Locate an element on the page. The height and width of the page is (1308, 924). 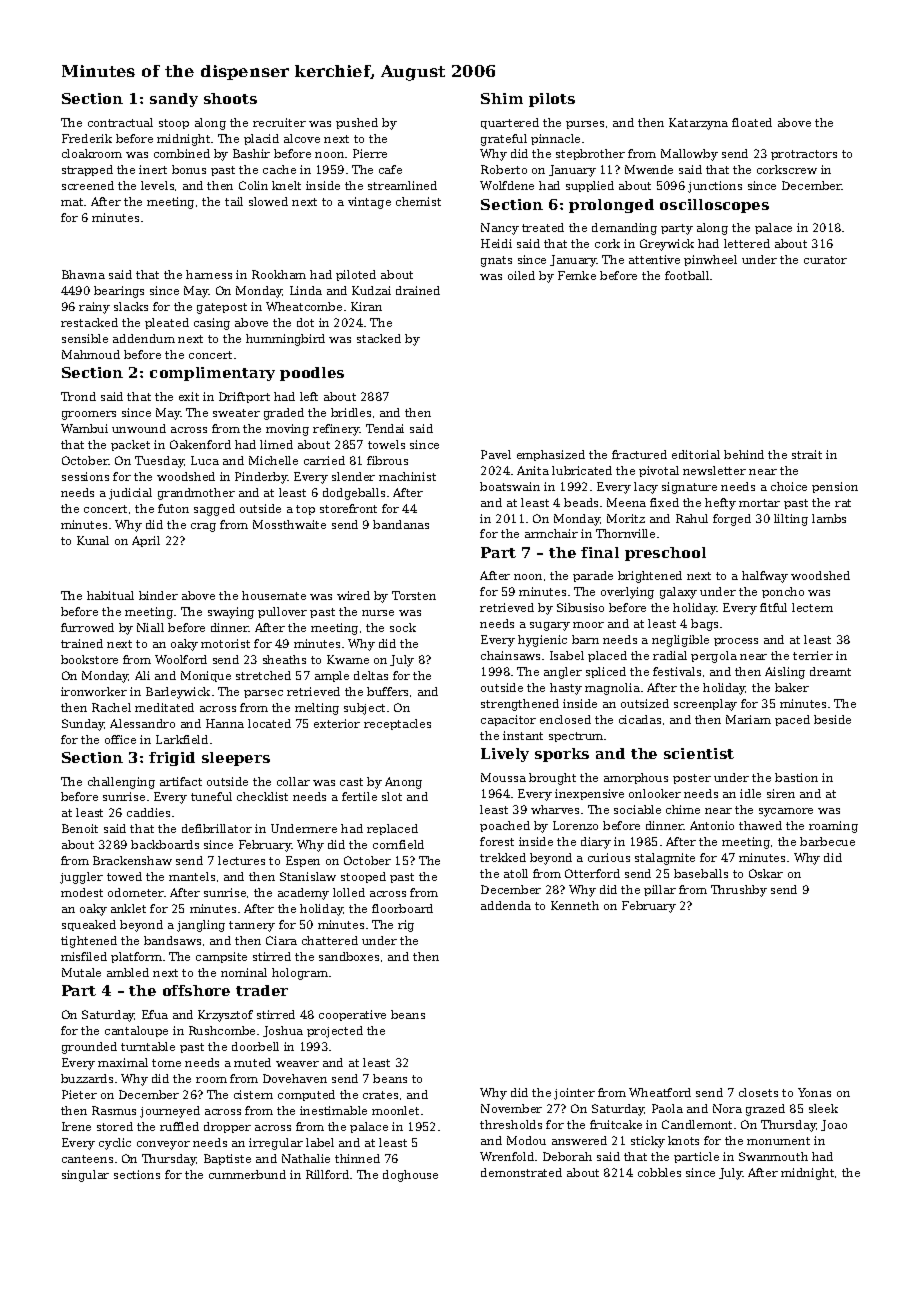
strapped is located at coordinates (87, 170).
